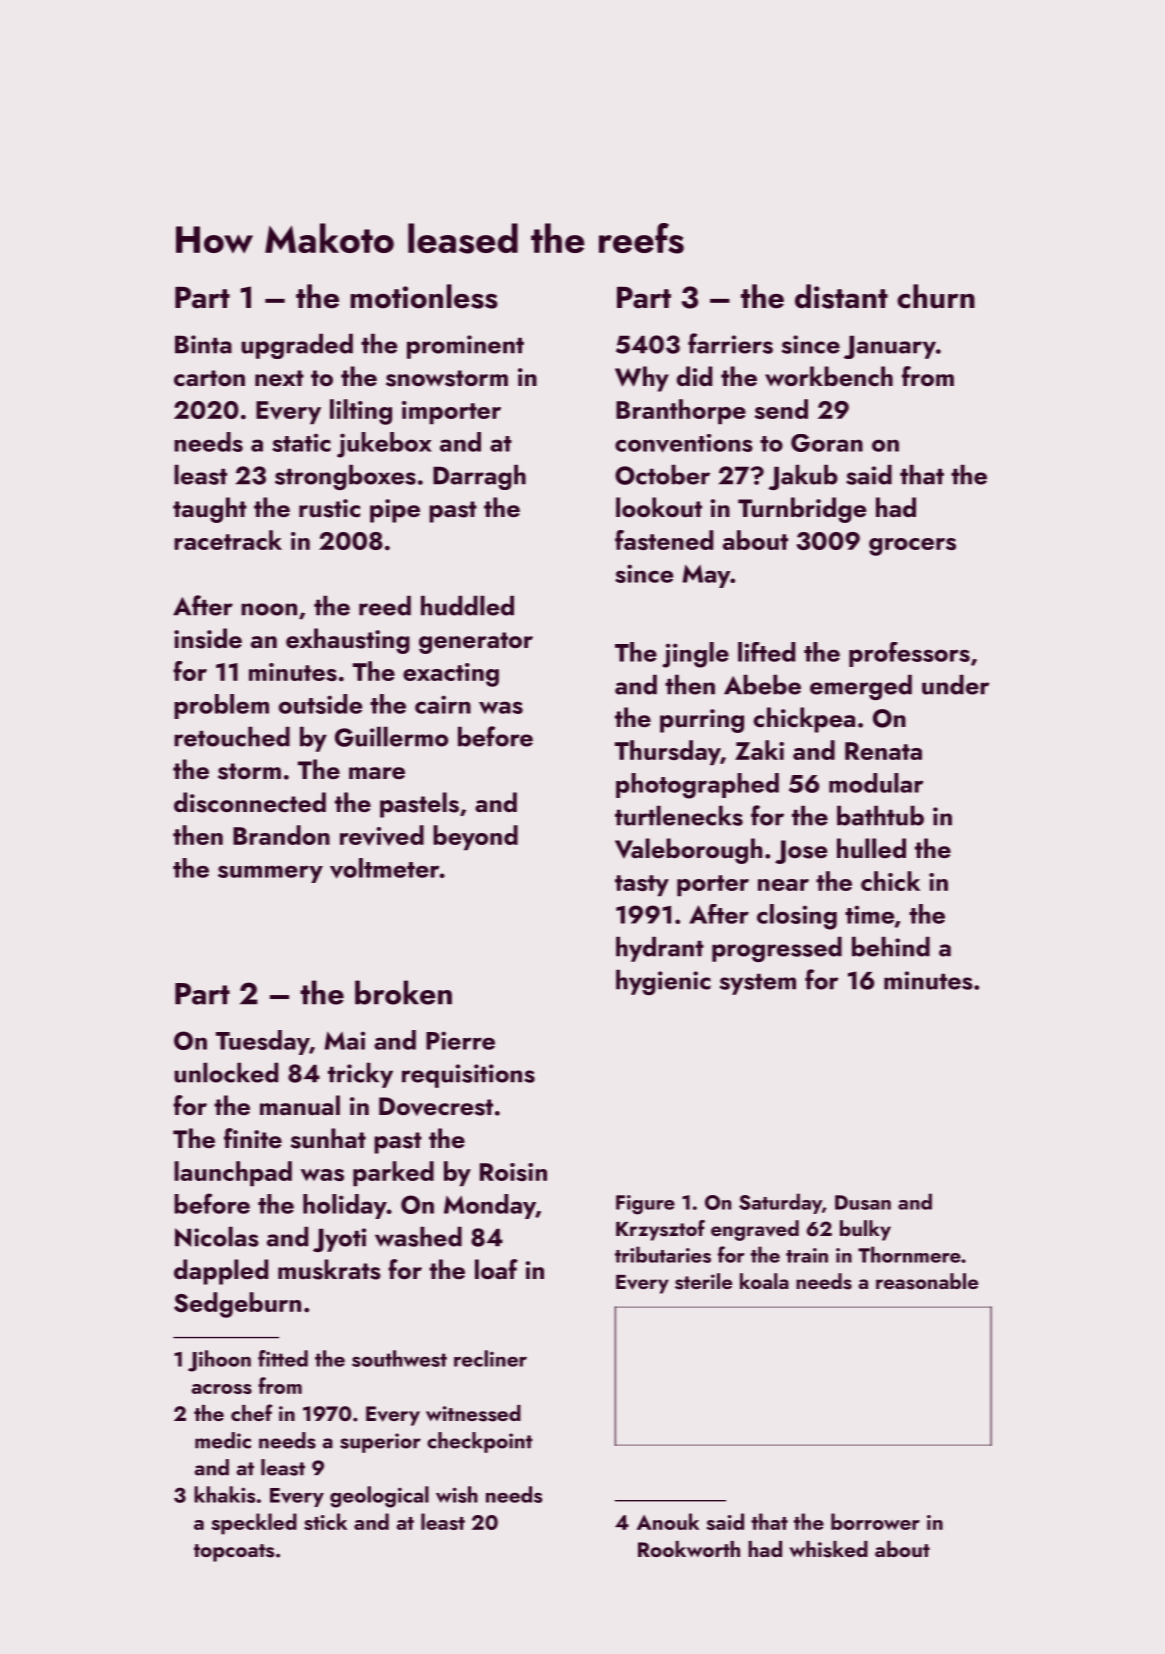 Image resolution: width=1165 pixels, height=1654 pixels. What do you see at coordinates (730, 343) in the screenshot?
I see `farriers` at bounding box center [730, 343].
